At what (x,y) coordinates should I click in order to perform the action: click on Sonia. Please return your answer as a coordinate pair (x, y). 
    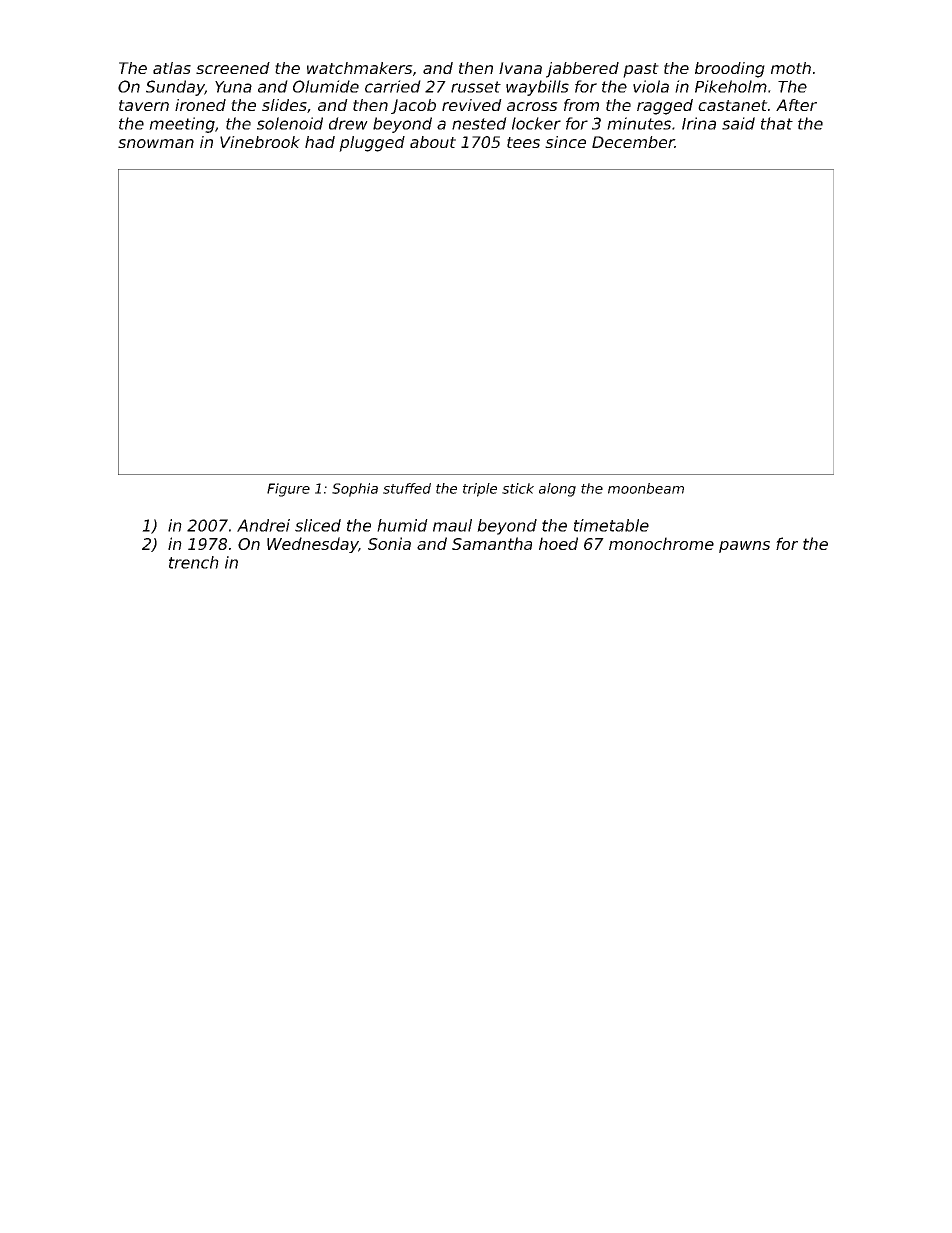
    Looking at the image, I should click on (389, 543).
